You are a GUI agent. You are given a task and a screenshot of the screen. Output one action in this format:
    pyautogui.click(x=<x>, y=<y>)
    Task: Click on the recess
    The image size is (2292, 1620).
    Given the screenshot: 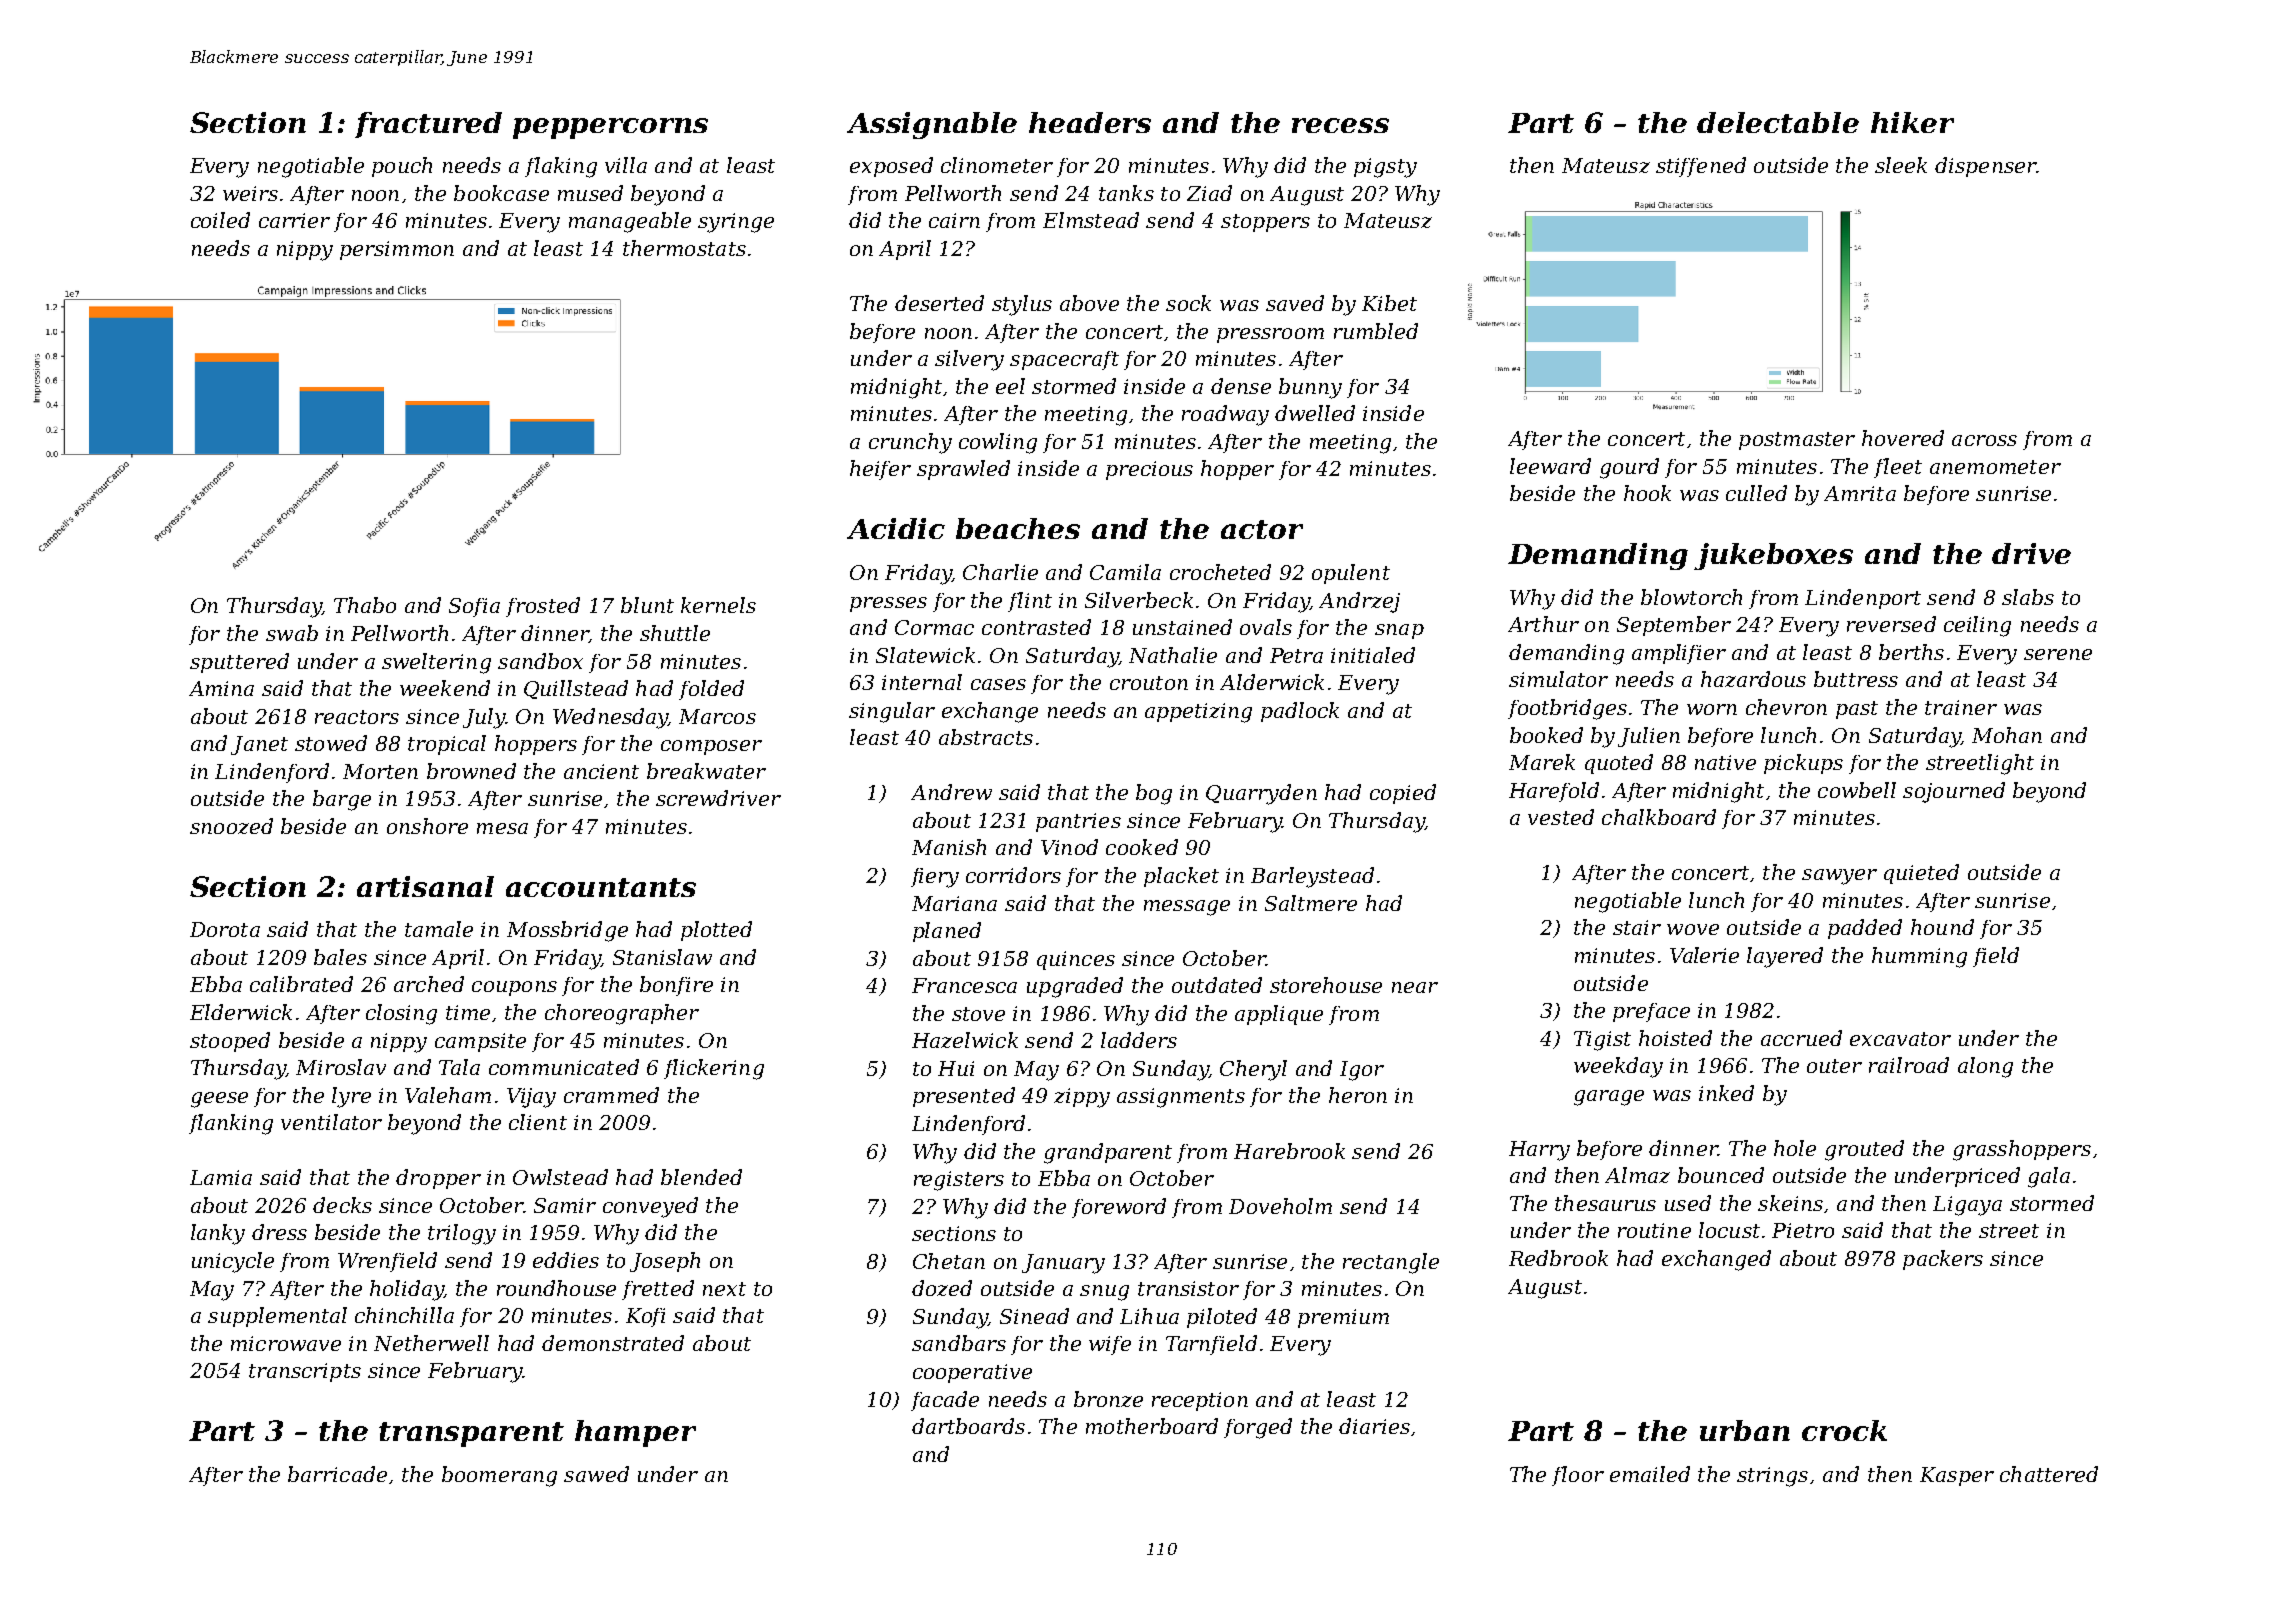 What is the action you would take?
    pyautogui.click(x=1340, y=125)
